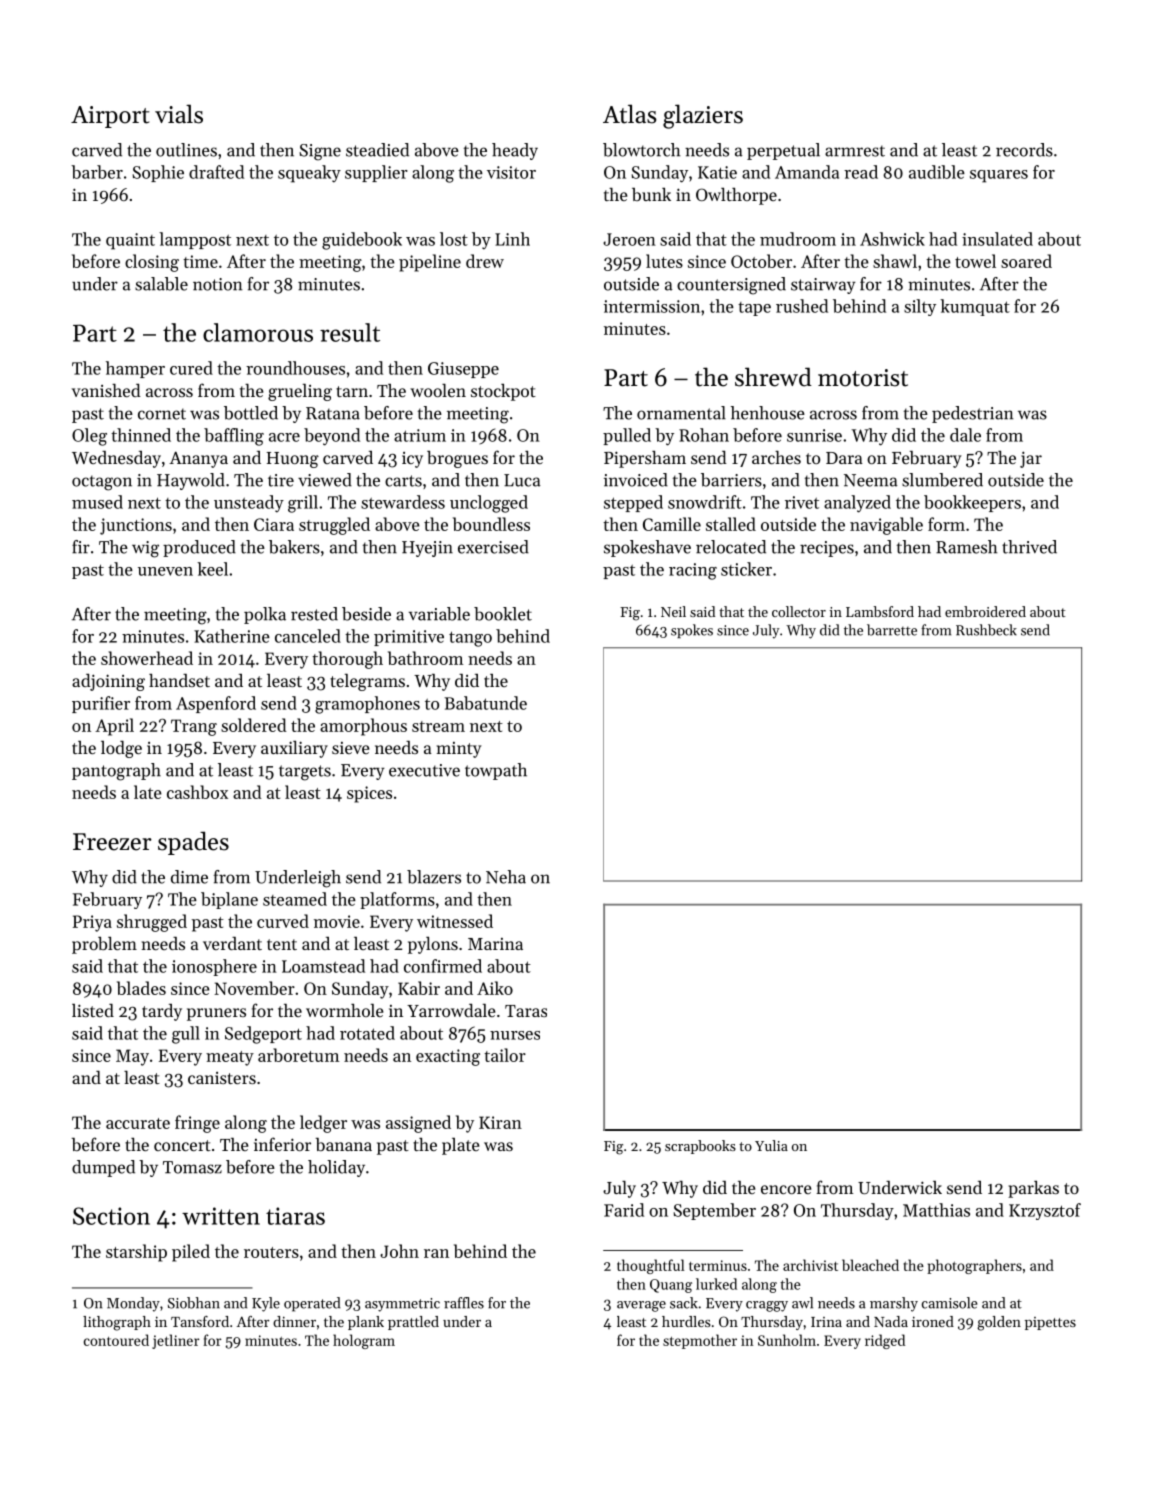 The image size is (1154, 1493). Describe the element at coordinates (783, 151) in the image. I see `perpetual` at that location.
